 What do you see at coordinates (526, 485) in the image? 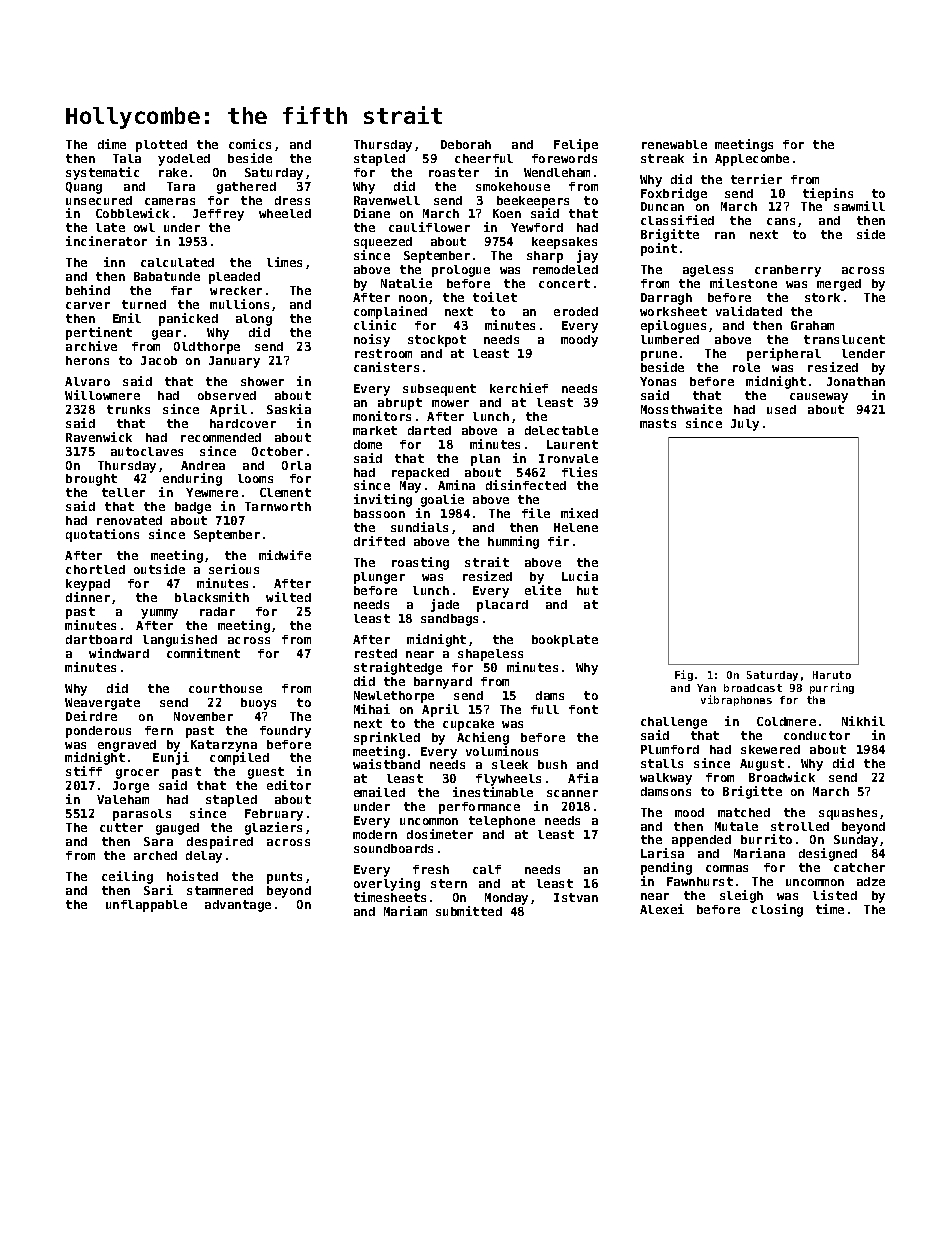
I see `disinfected` at bounding box center [526, 485].
